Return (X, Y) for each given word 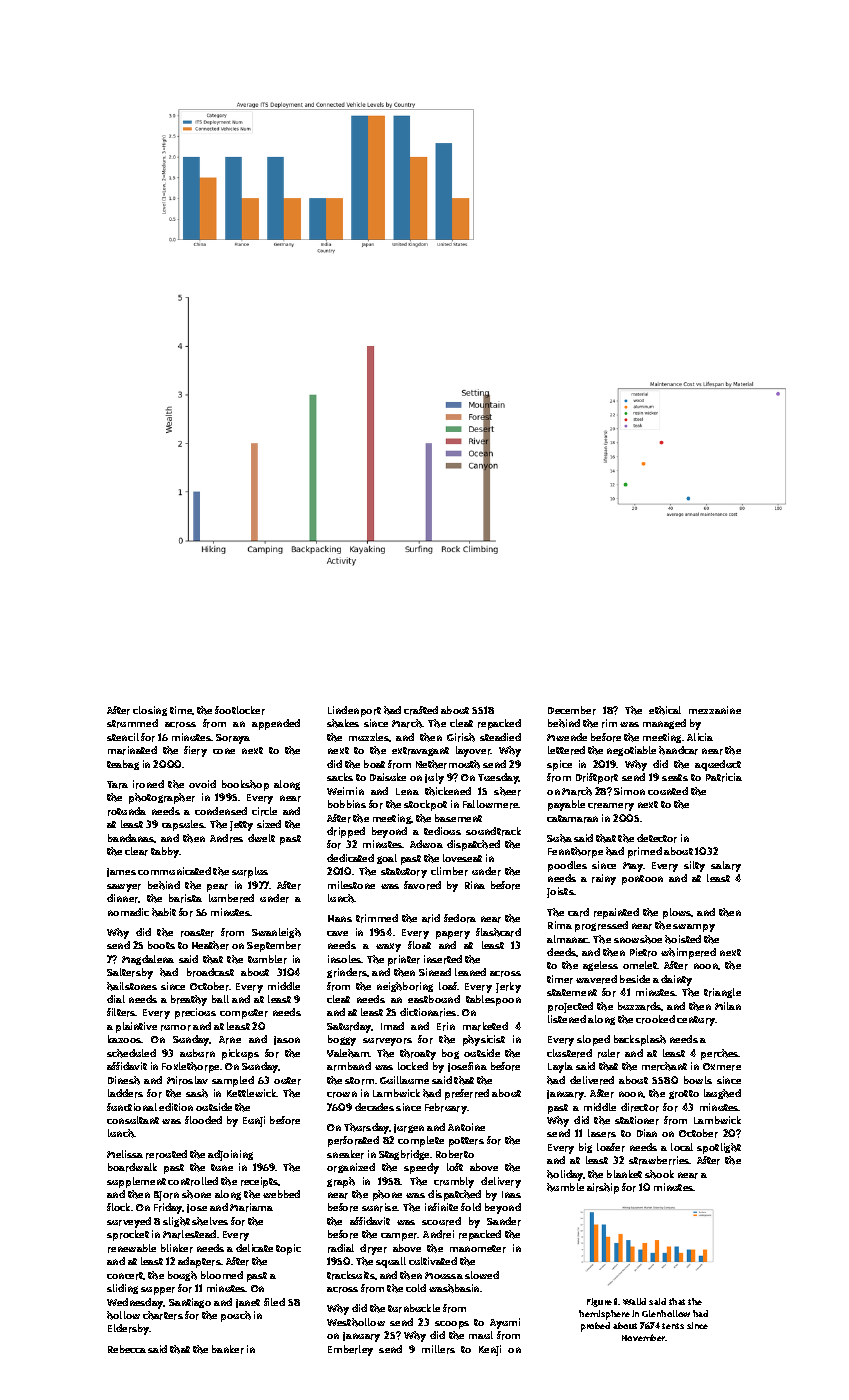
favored (422, 885)
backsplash (640, 1040)
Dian (647, 1133)
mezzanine (715, 710)
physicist (484, 1040)
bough (182, 1276)
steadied (500, 737)
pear (217, 888)
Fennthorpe (575, 852)
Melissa (125, 1154)
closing (150, 711)
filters (121, 1012)
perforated (353, 1141)
